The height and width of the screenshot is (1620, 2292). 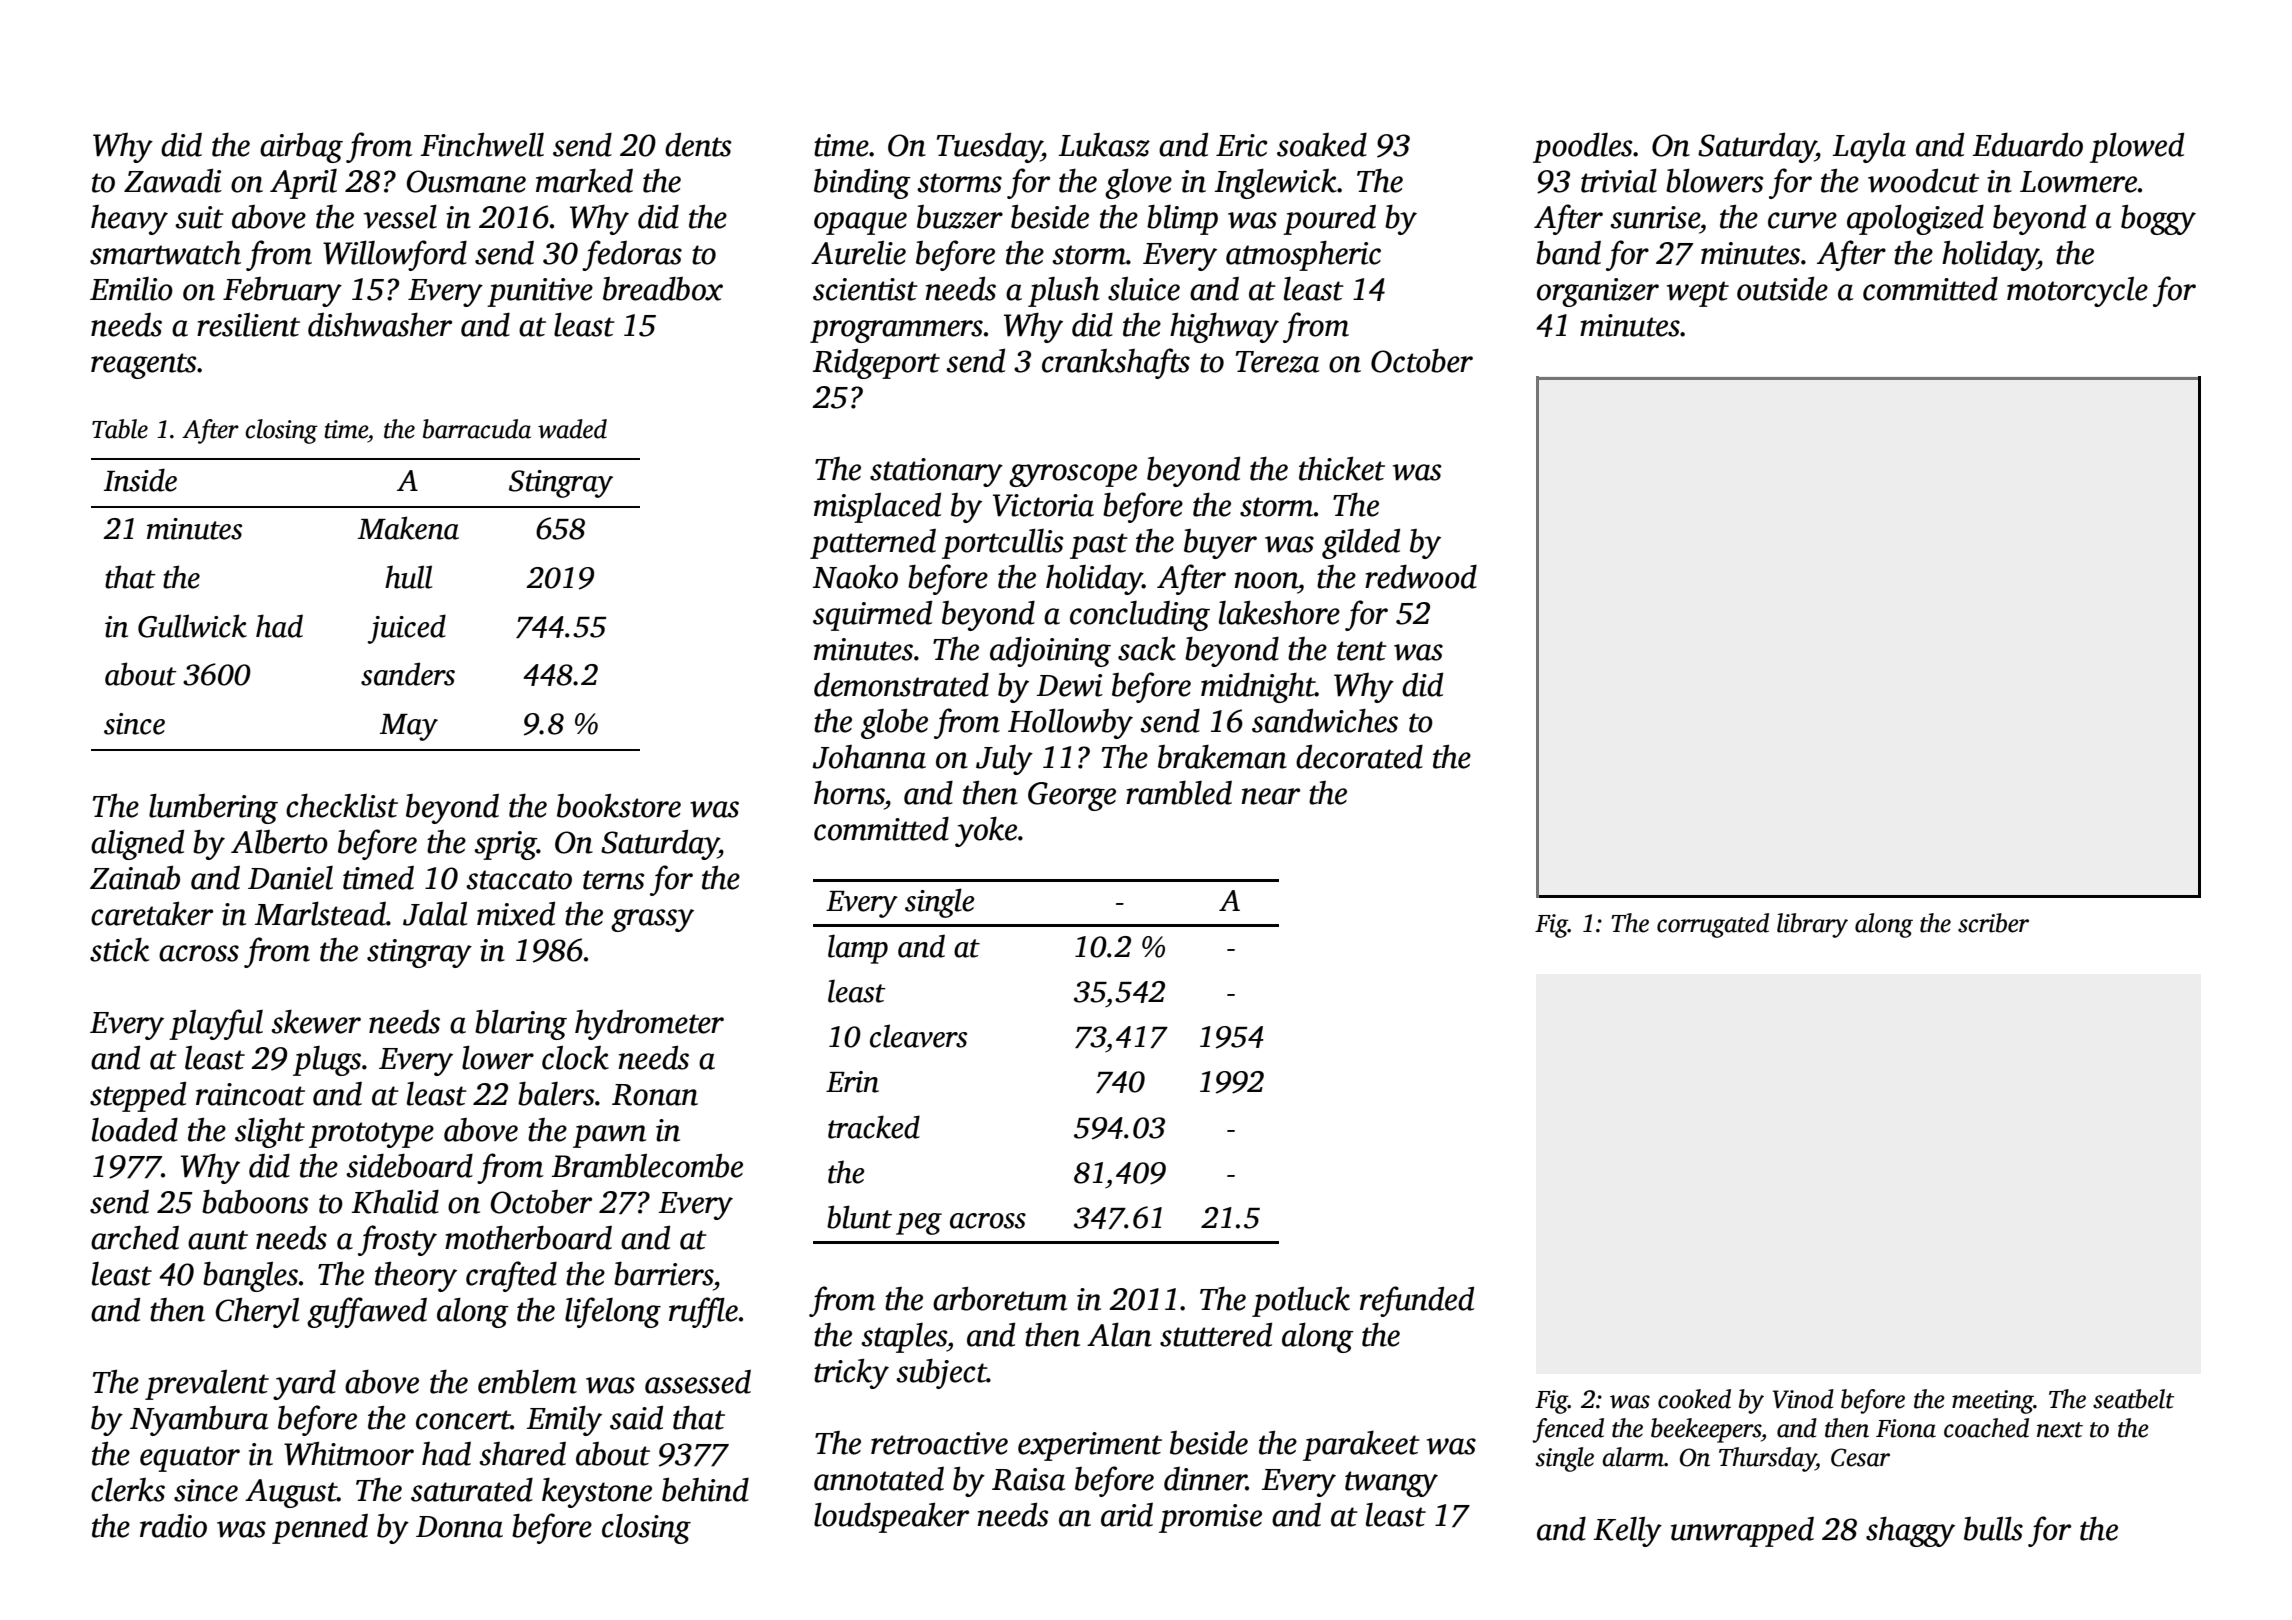 What do you see at coordinates (1993, 923) in the screenshot?
I see `scriber` at bounding box center [1993, 923].
